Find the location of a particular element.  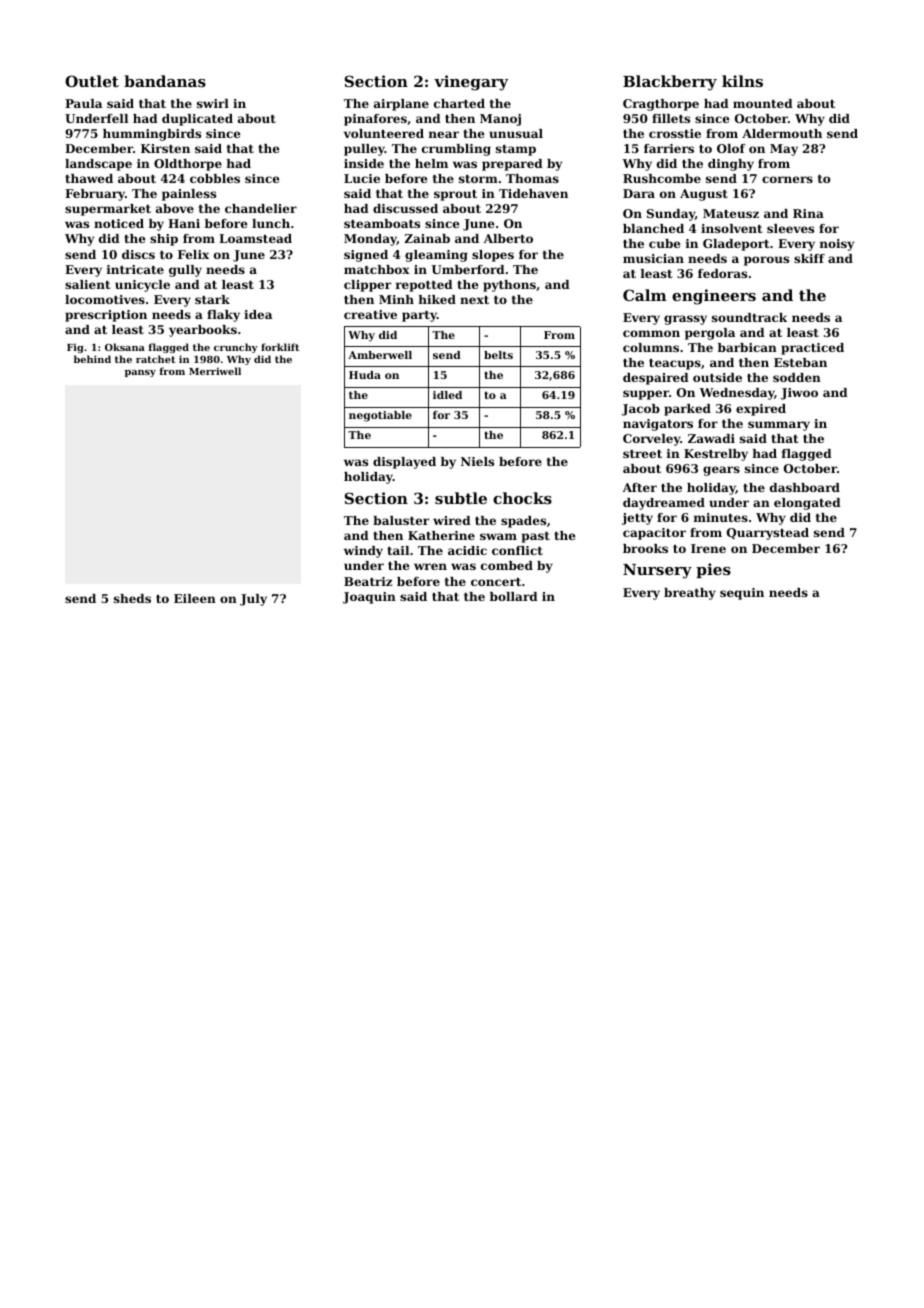

hiked is located at coordinates (437, 299).
